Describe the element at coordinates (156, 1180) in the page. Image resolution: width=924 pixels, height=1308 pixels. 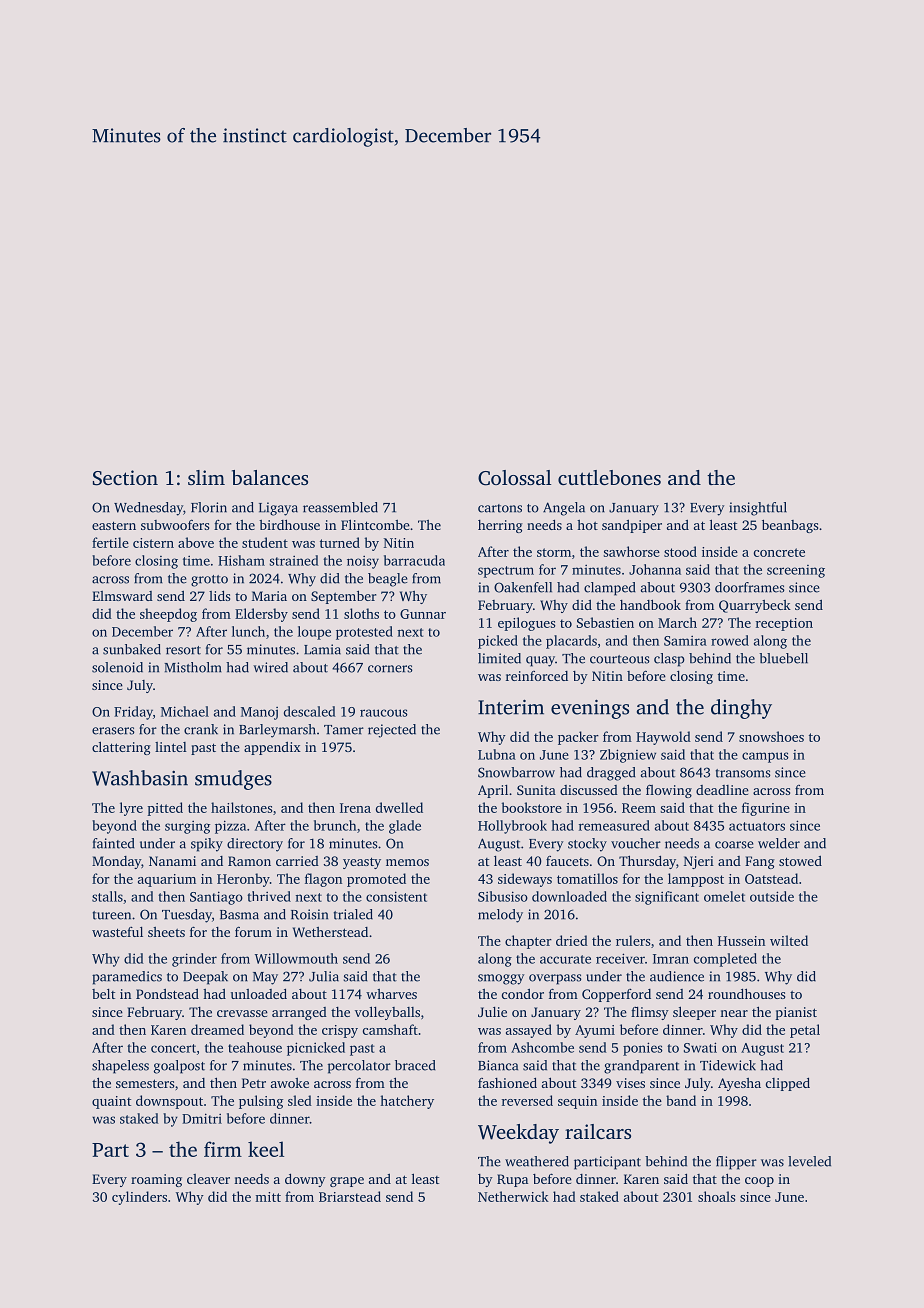
I see `roaming` at that location.
